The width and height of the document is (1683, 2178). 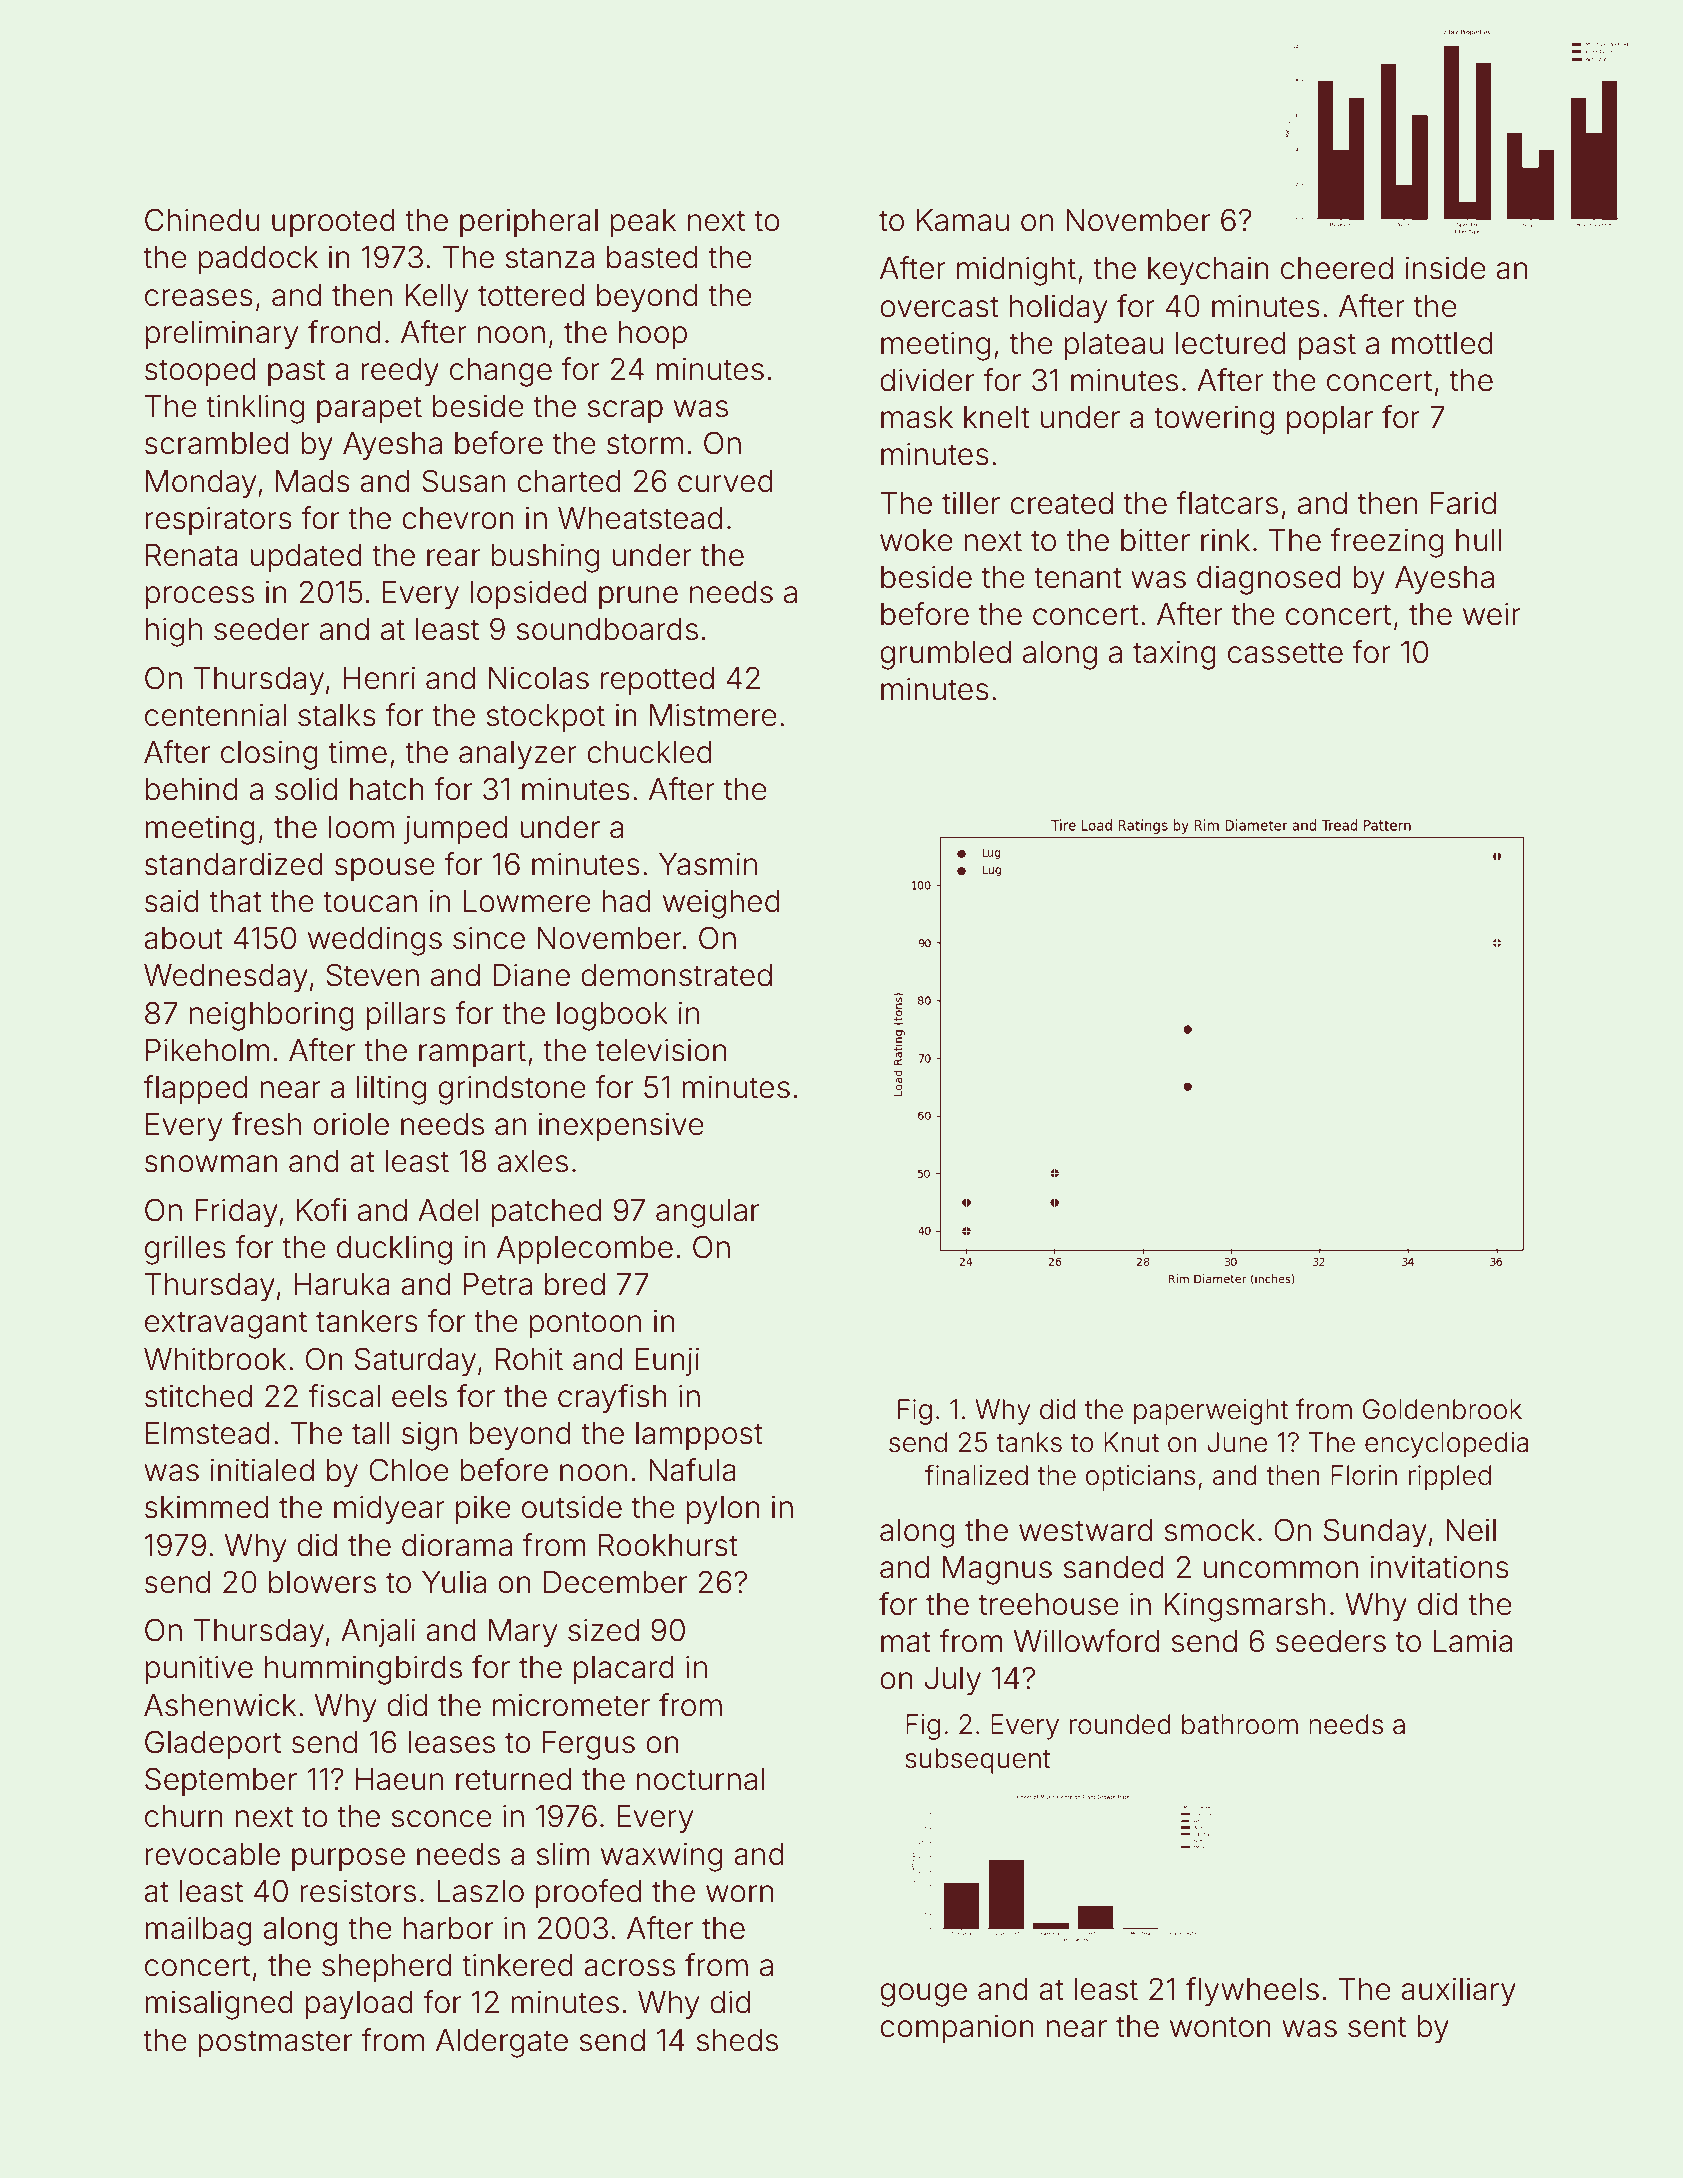 I want to click on woke, so click(x=916, y=540).
